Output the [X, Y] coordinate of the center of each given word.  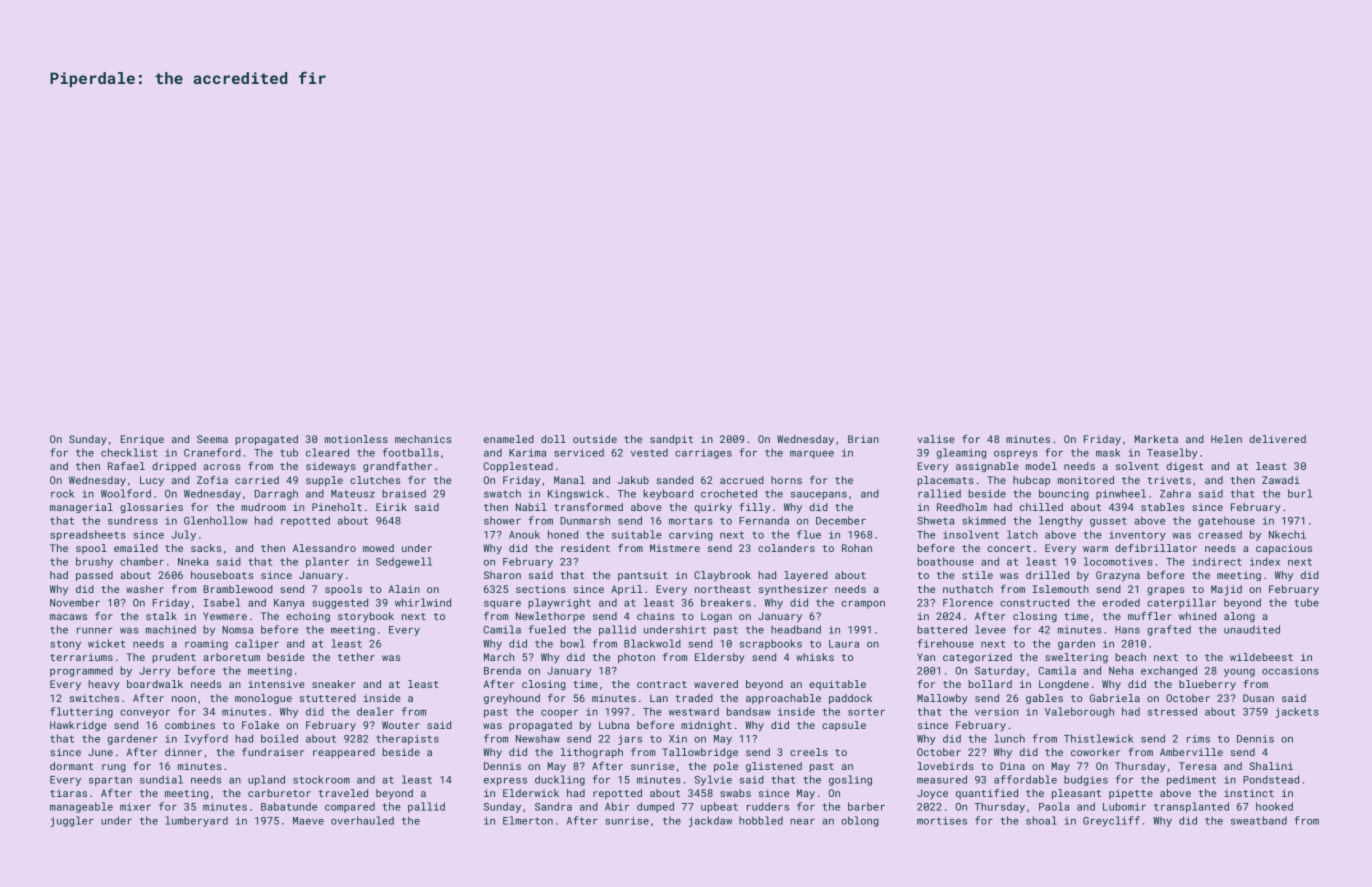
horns [786, 480]
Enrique [142, 440]
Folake [260, 725]
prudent [174, 658]
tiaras [68, 793]
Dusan [1258, 698]
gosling [850, 780]
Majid [1226, 590]
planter [327, 562]
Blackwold [652, 643]
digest [1184, 467]
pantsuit [643, 576]
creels [809, 752]
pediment [1191, 780]
